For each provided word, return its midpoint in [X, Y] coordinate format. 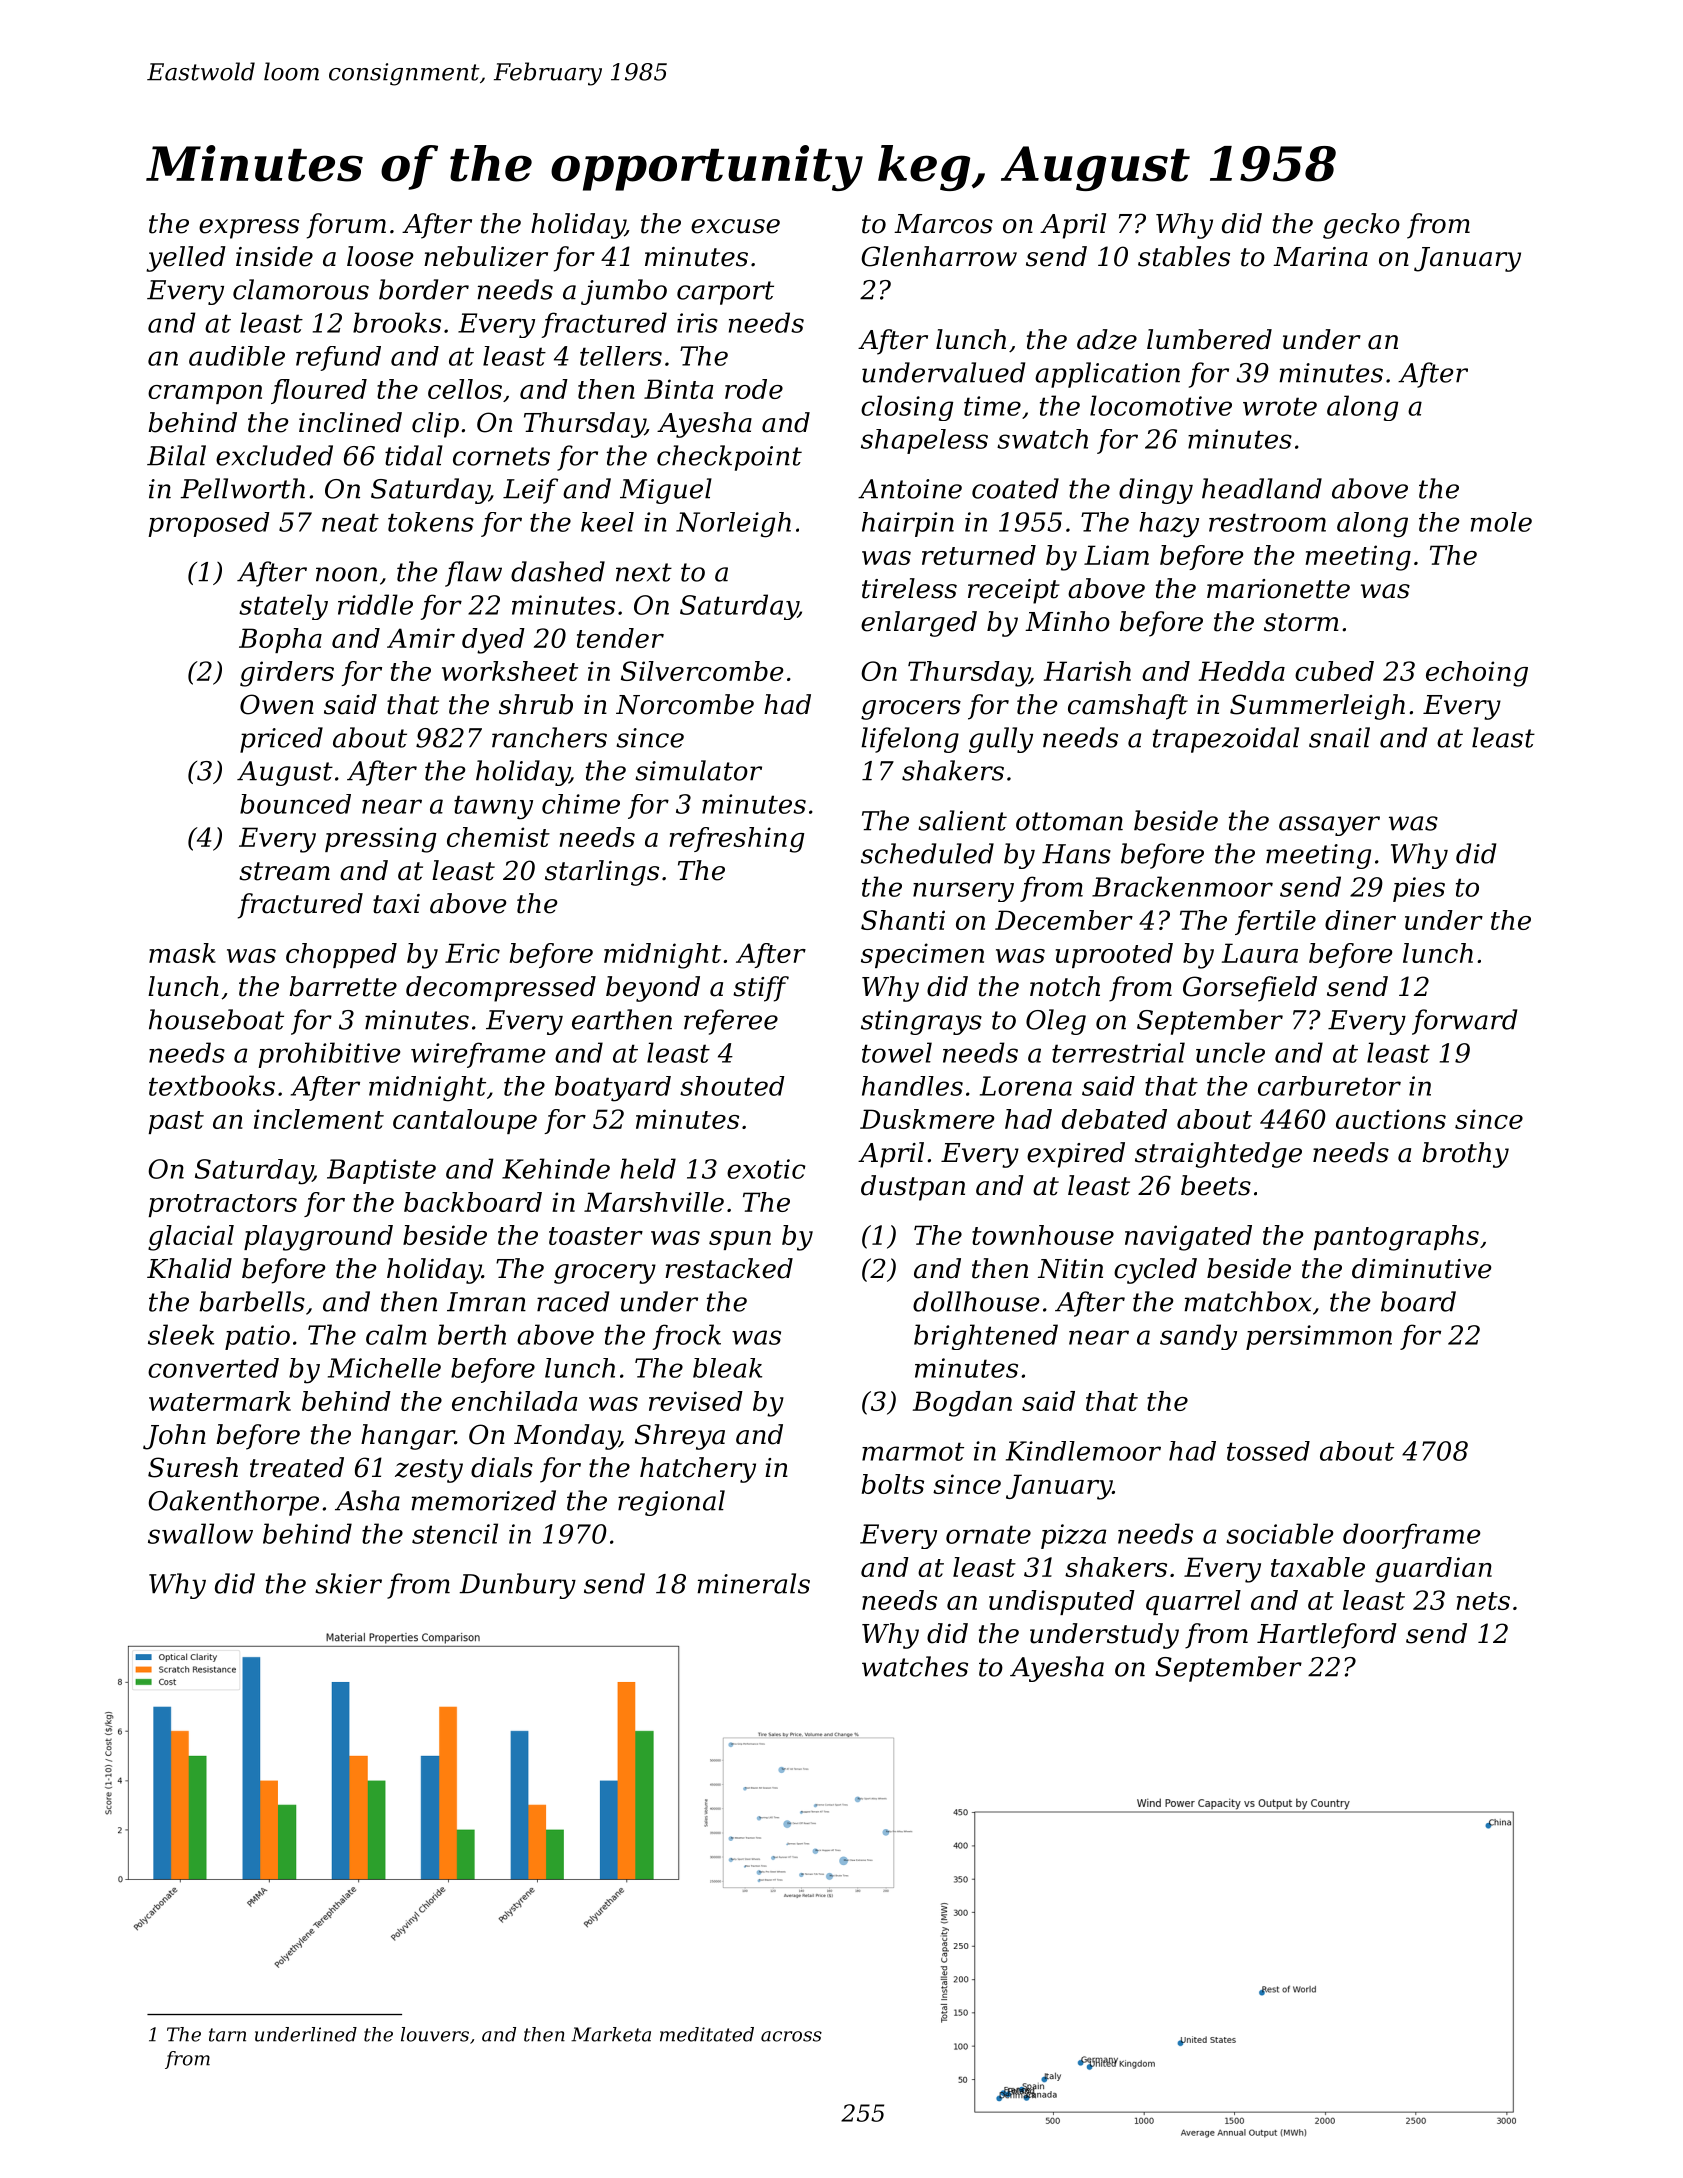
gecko [1361, 226]
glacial [191, 1238]
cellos [465, 389]
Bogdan [962, 1404]
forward [1464, 1022]
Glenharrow [939, 256]
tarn [227, 2035]
